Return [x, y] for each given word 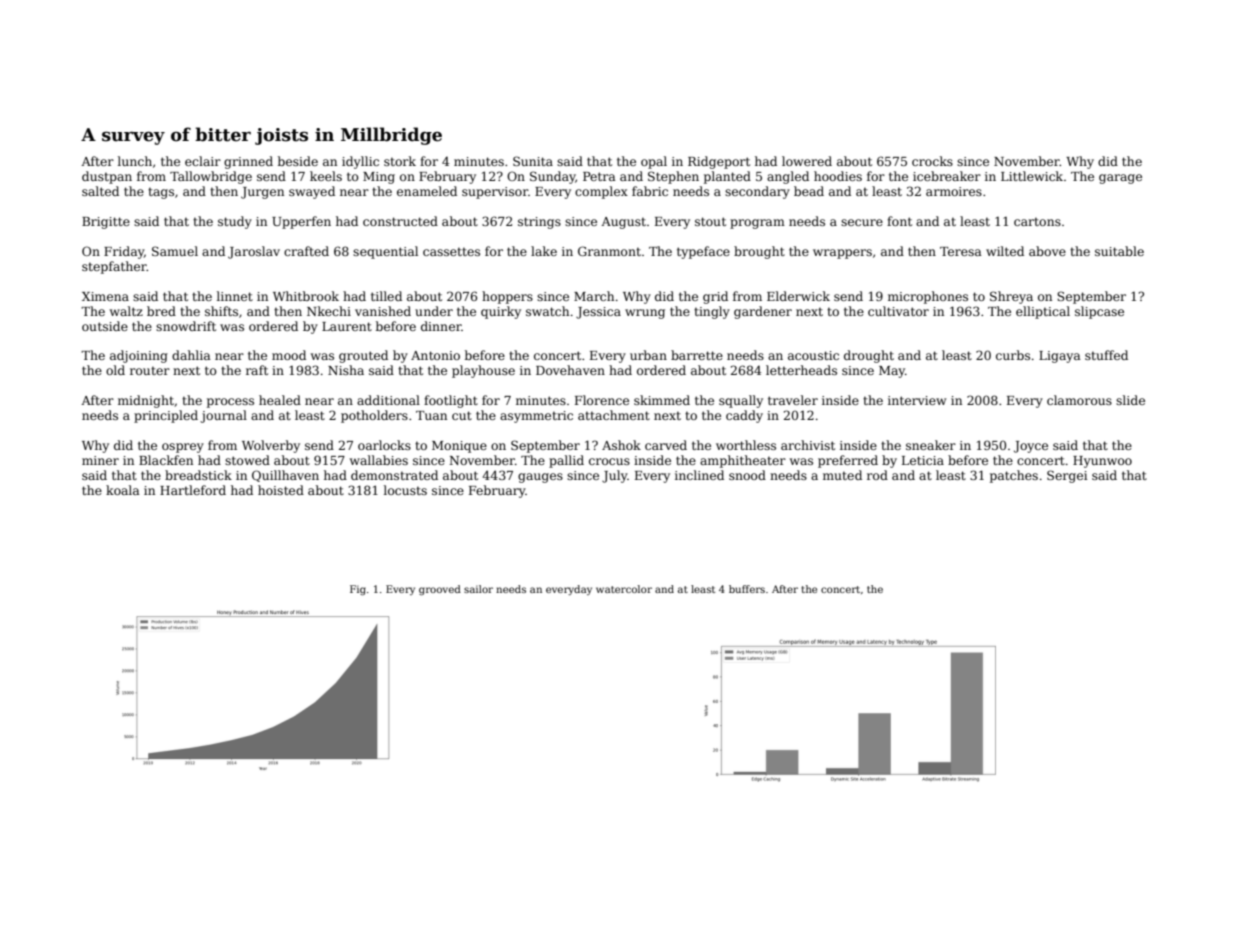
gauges [540, 478]
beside [298, 161]
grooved [440, 590]
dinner [441, 326]
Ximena [105, 296]
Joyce [1031, 447]
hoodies [838, 176]
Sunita [533, 161]
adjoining [139, 356]
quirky [501, 312]
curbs [1013, 355]
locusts [405, 490]
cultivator [898, 311]
